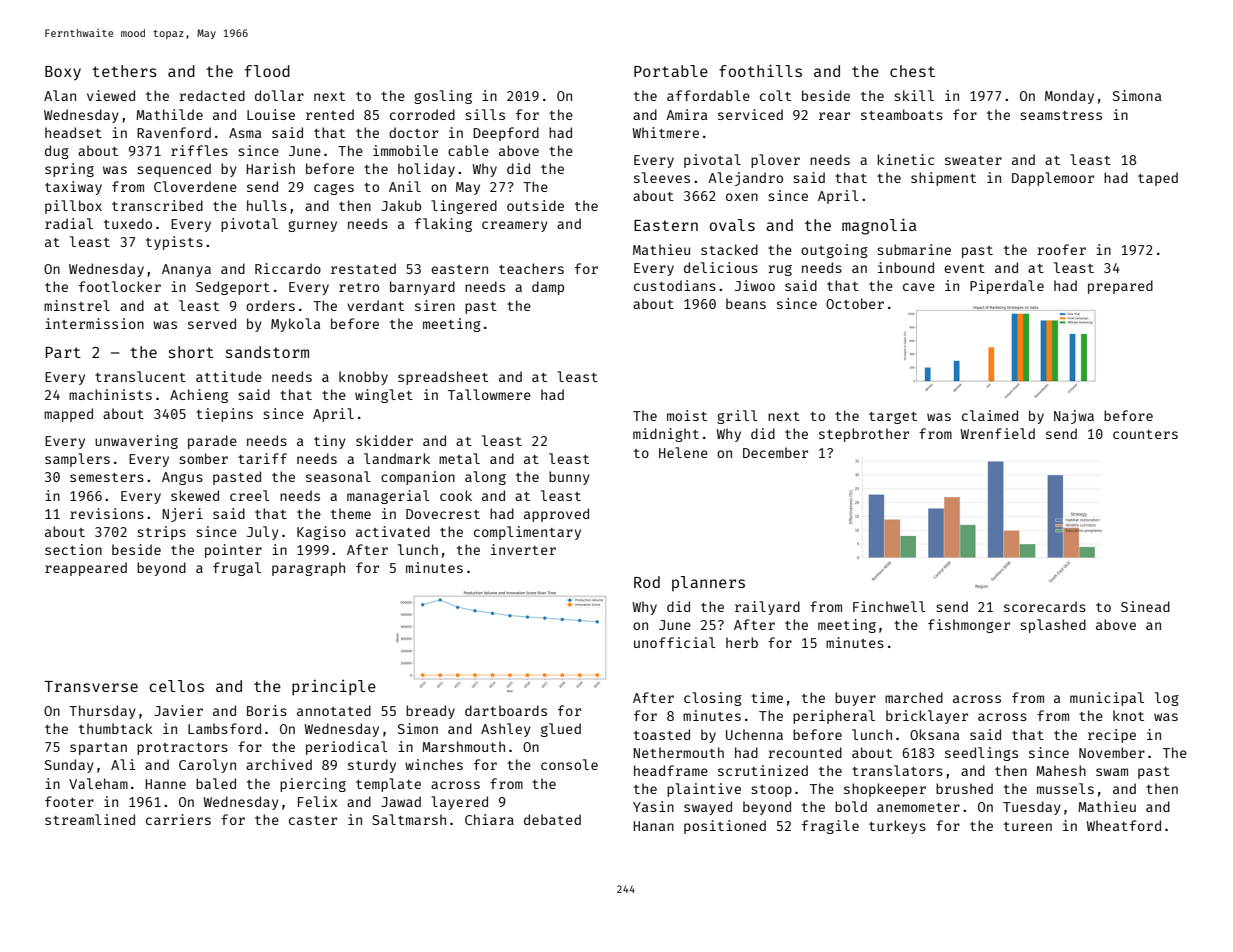 The width and height of the screenshot is (1233, 952). I want to click on footlocker, so click(120, 286).
